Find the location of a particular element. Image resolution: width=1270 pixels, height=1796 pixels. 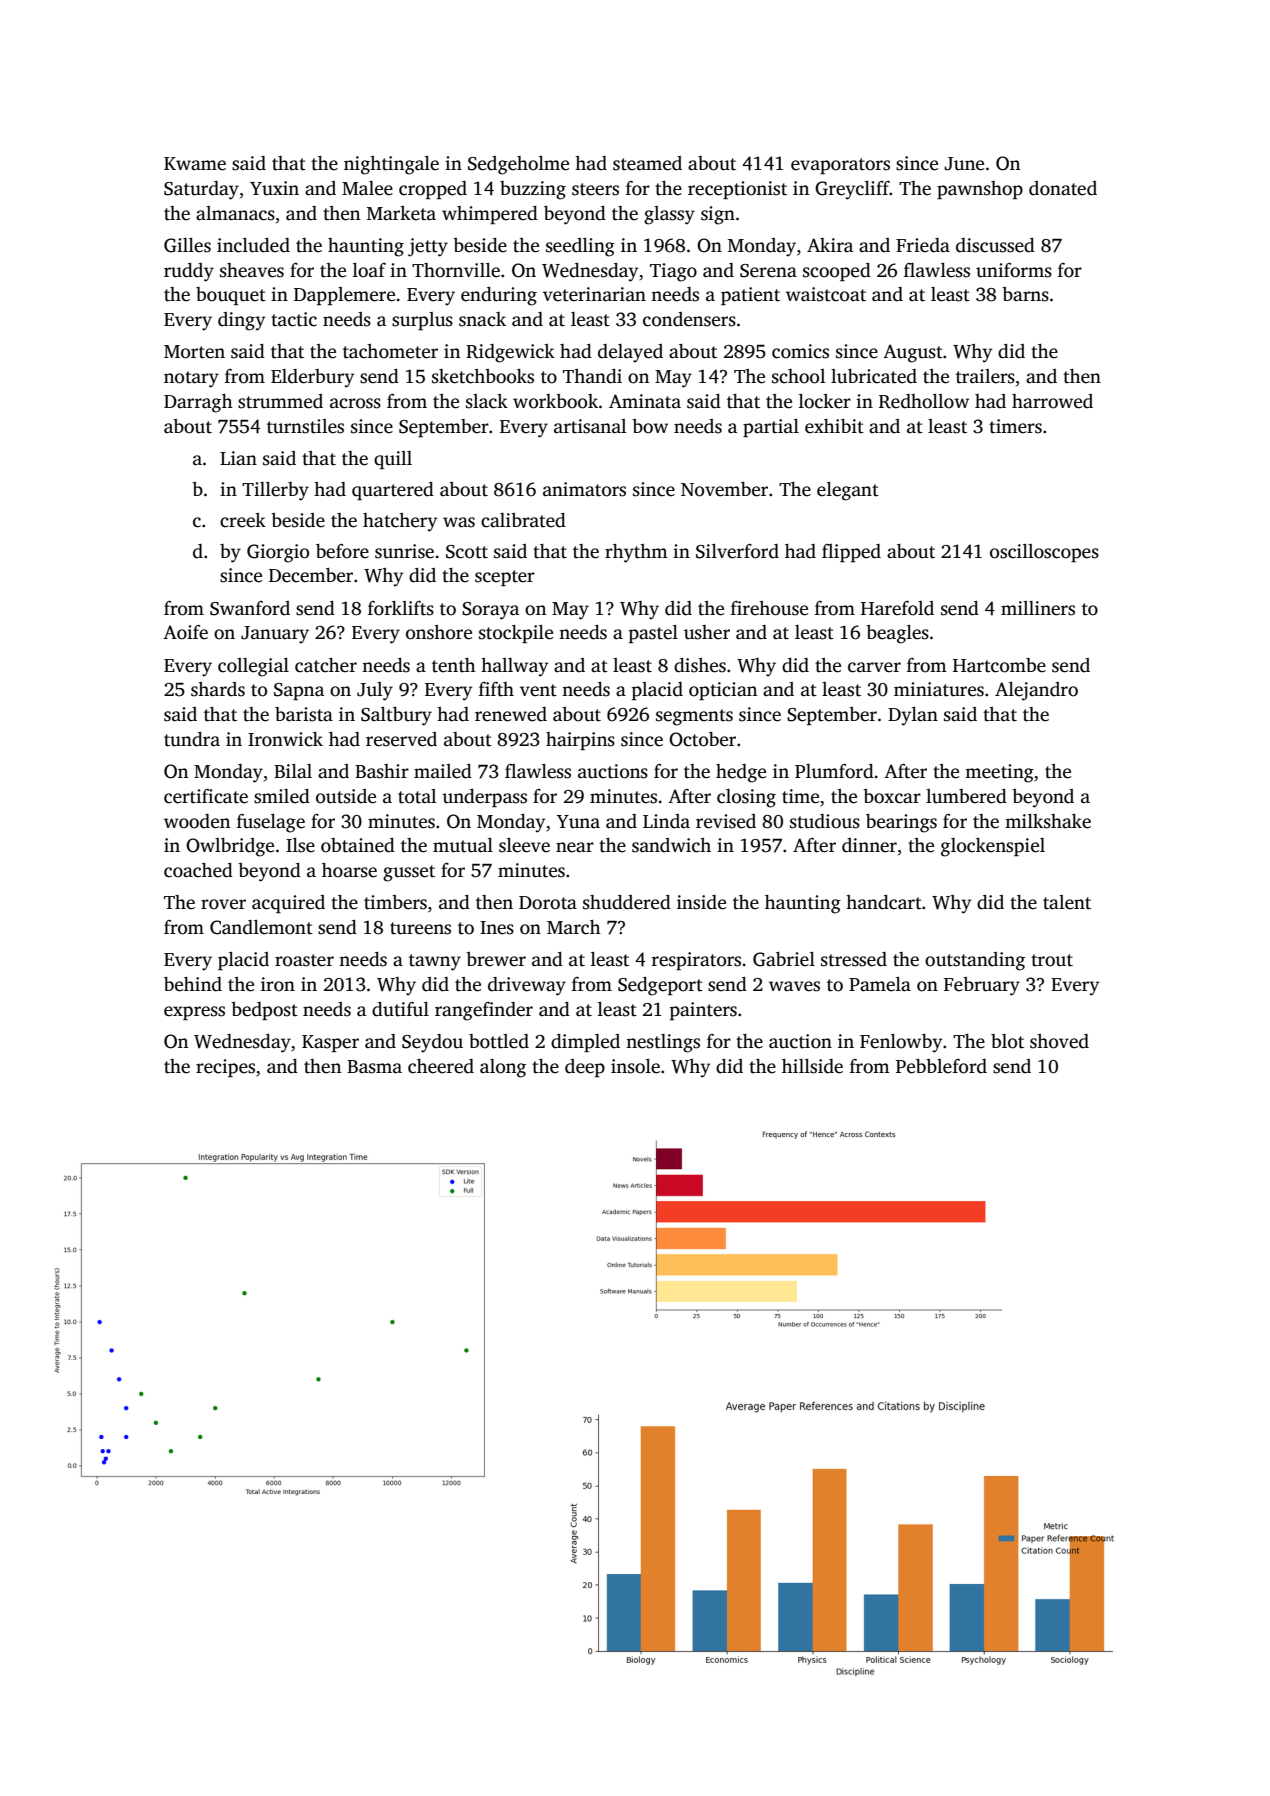

recipes is located at coordinates (225, 1068).
